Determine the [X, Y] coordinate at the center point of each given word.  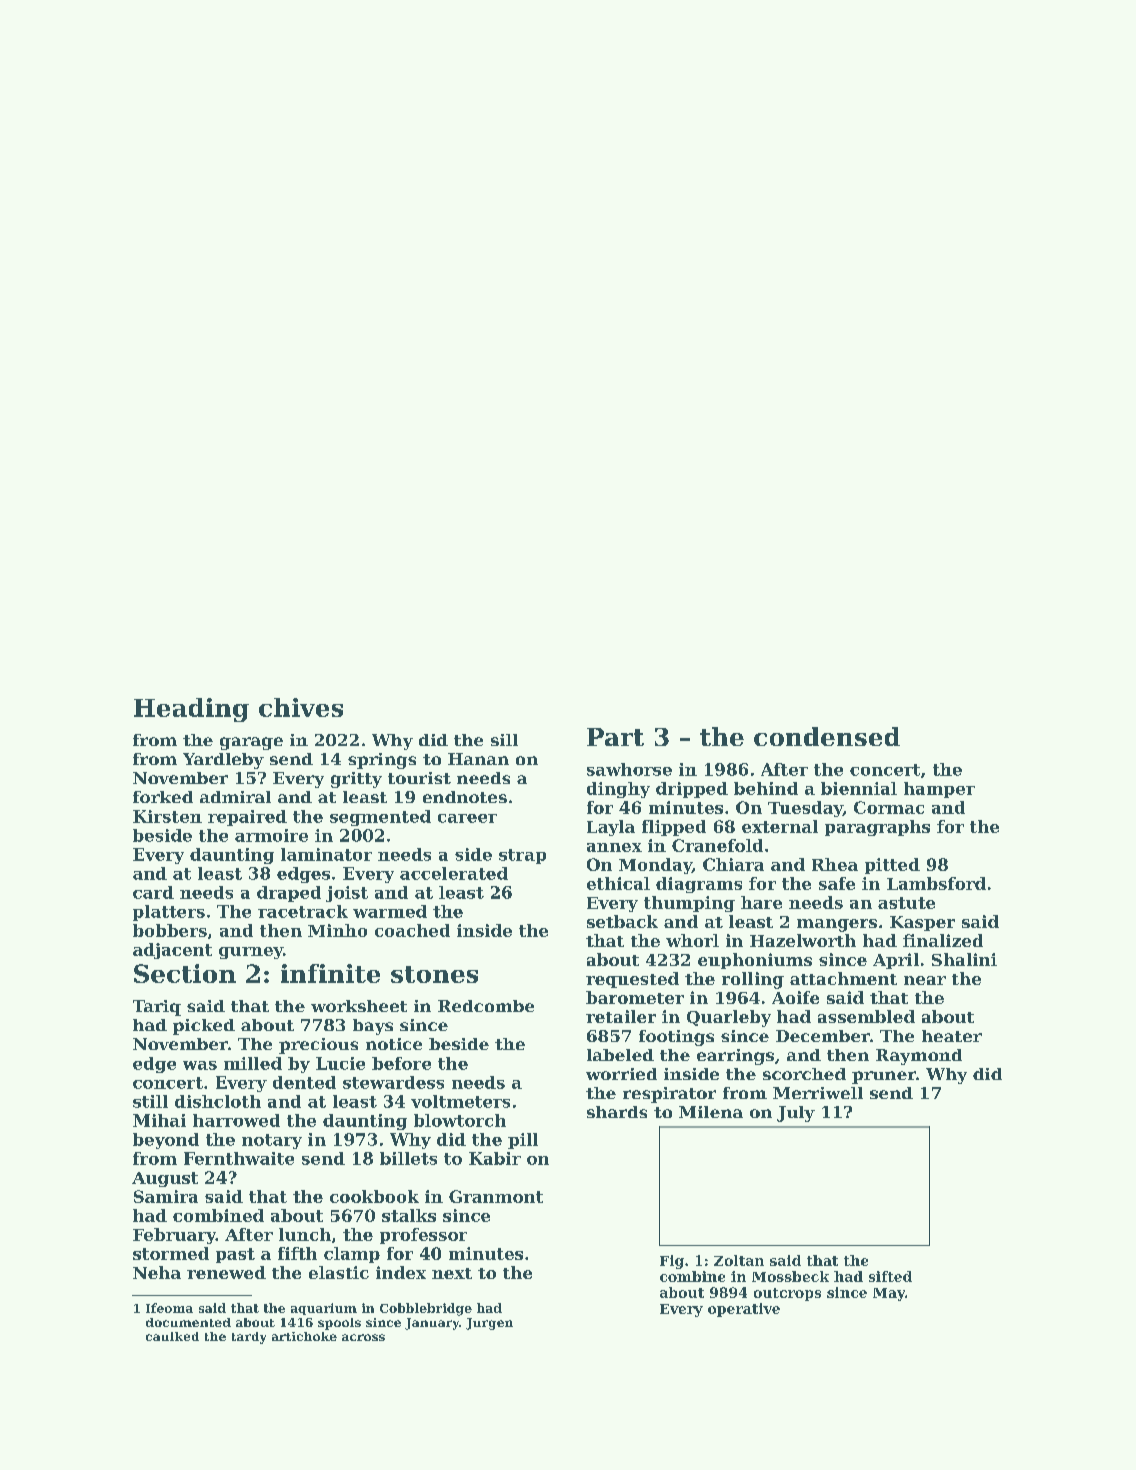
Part [615, 737]
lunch [305, 1234]
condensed [827, 736]
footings [676, 1038]
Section [185, 973]
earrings [735, 1057]
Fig [672, 1262]
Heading [191, 710]
